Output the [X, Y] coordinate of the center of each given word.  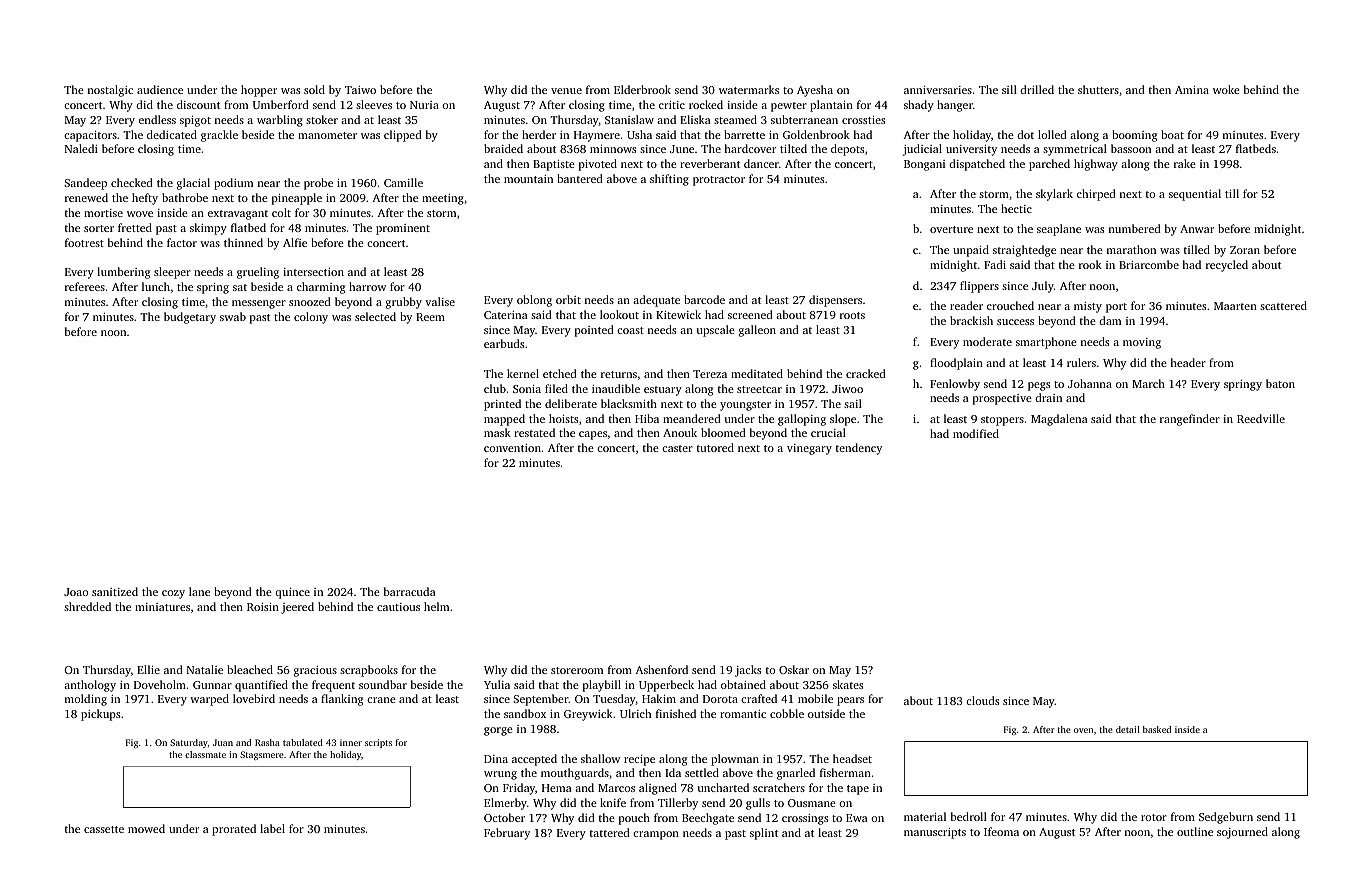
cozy [173, 594]
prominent [403, 229]
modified [976, 433]
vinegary [809, 449]
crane [381, 700]
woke [1226, 89]
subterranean [804, 119]
